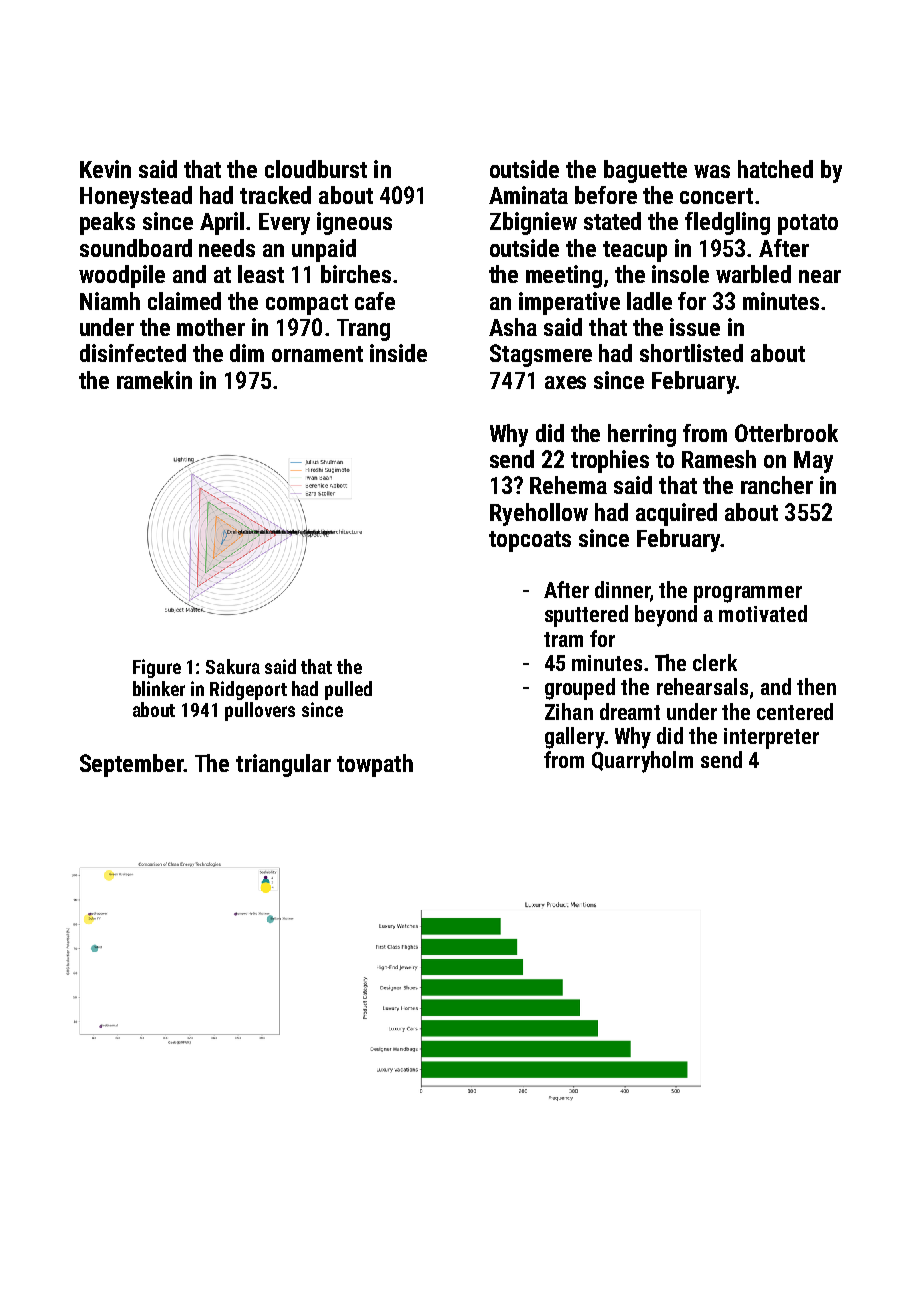 This screenshot has height=1311, width=924. Describe the element at coordinates (816, 686) in the screenshot. I see `then` at that location.
